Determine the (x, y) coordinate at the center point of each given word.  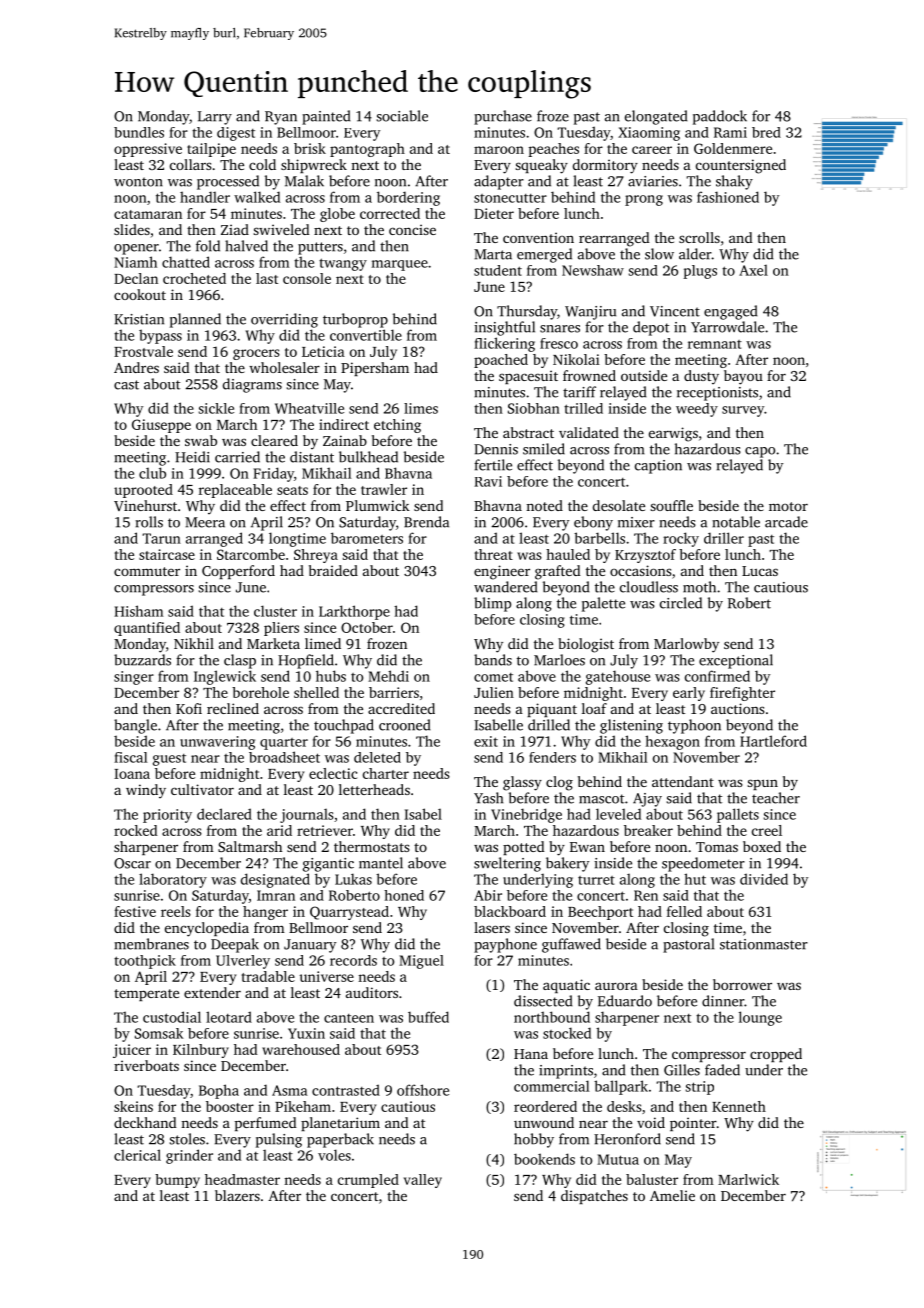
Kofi (189, 708)
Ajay (647, 800)
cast (126, 385)
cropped (776, 1055)
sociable (402, 116)
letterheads (374, 789)
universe (327, 976)
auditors (372, 992)
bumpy (177, 1181)
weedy (697, 410)
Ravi (488, 481)
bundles (139, 132)
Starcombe (251, 554)
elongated (656, 117)
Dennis (496, 449)
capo (760, 452)
